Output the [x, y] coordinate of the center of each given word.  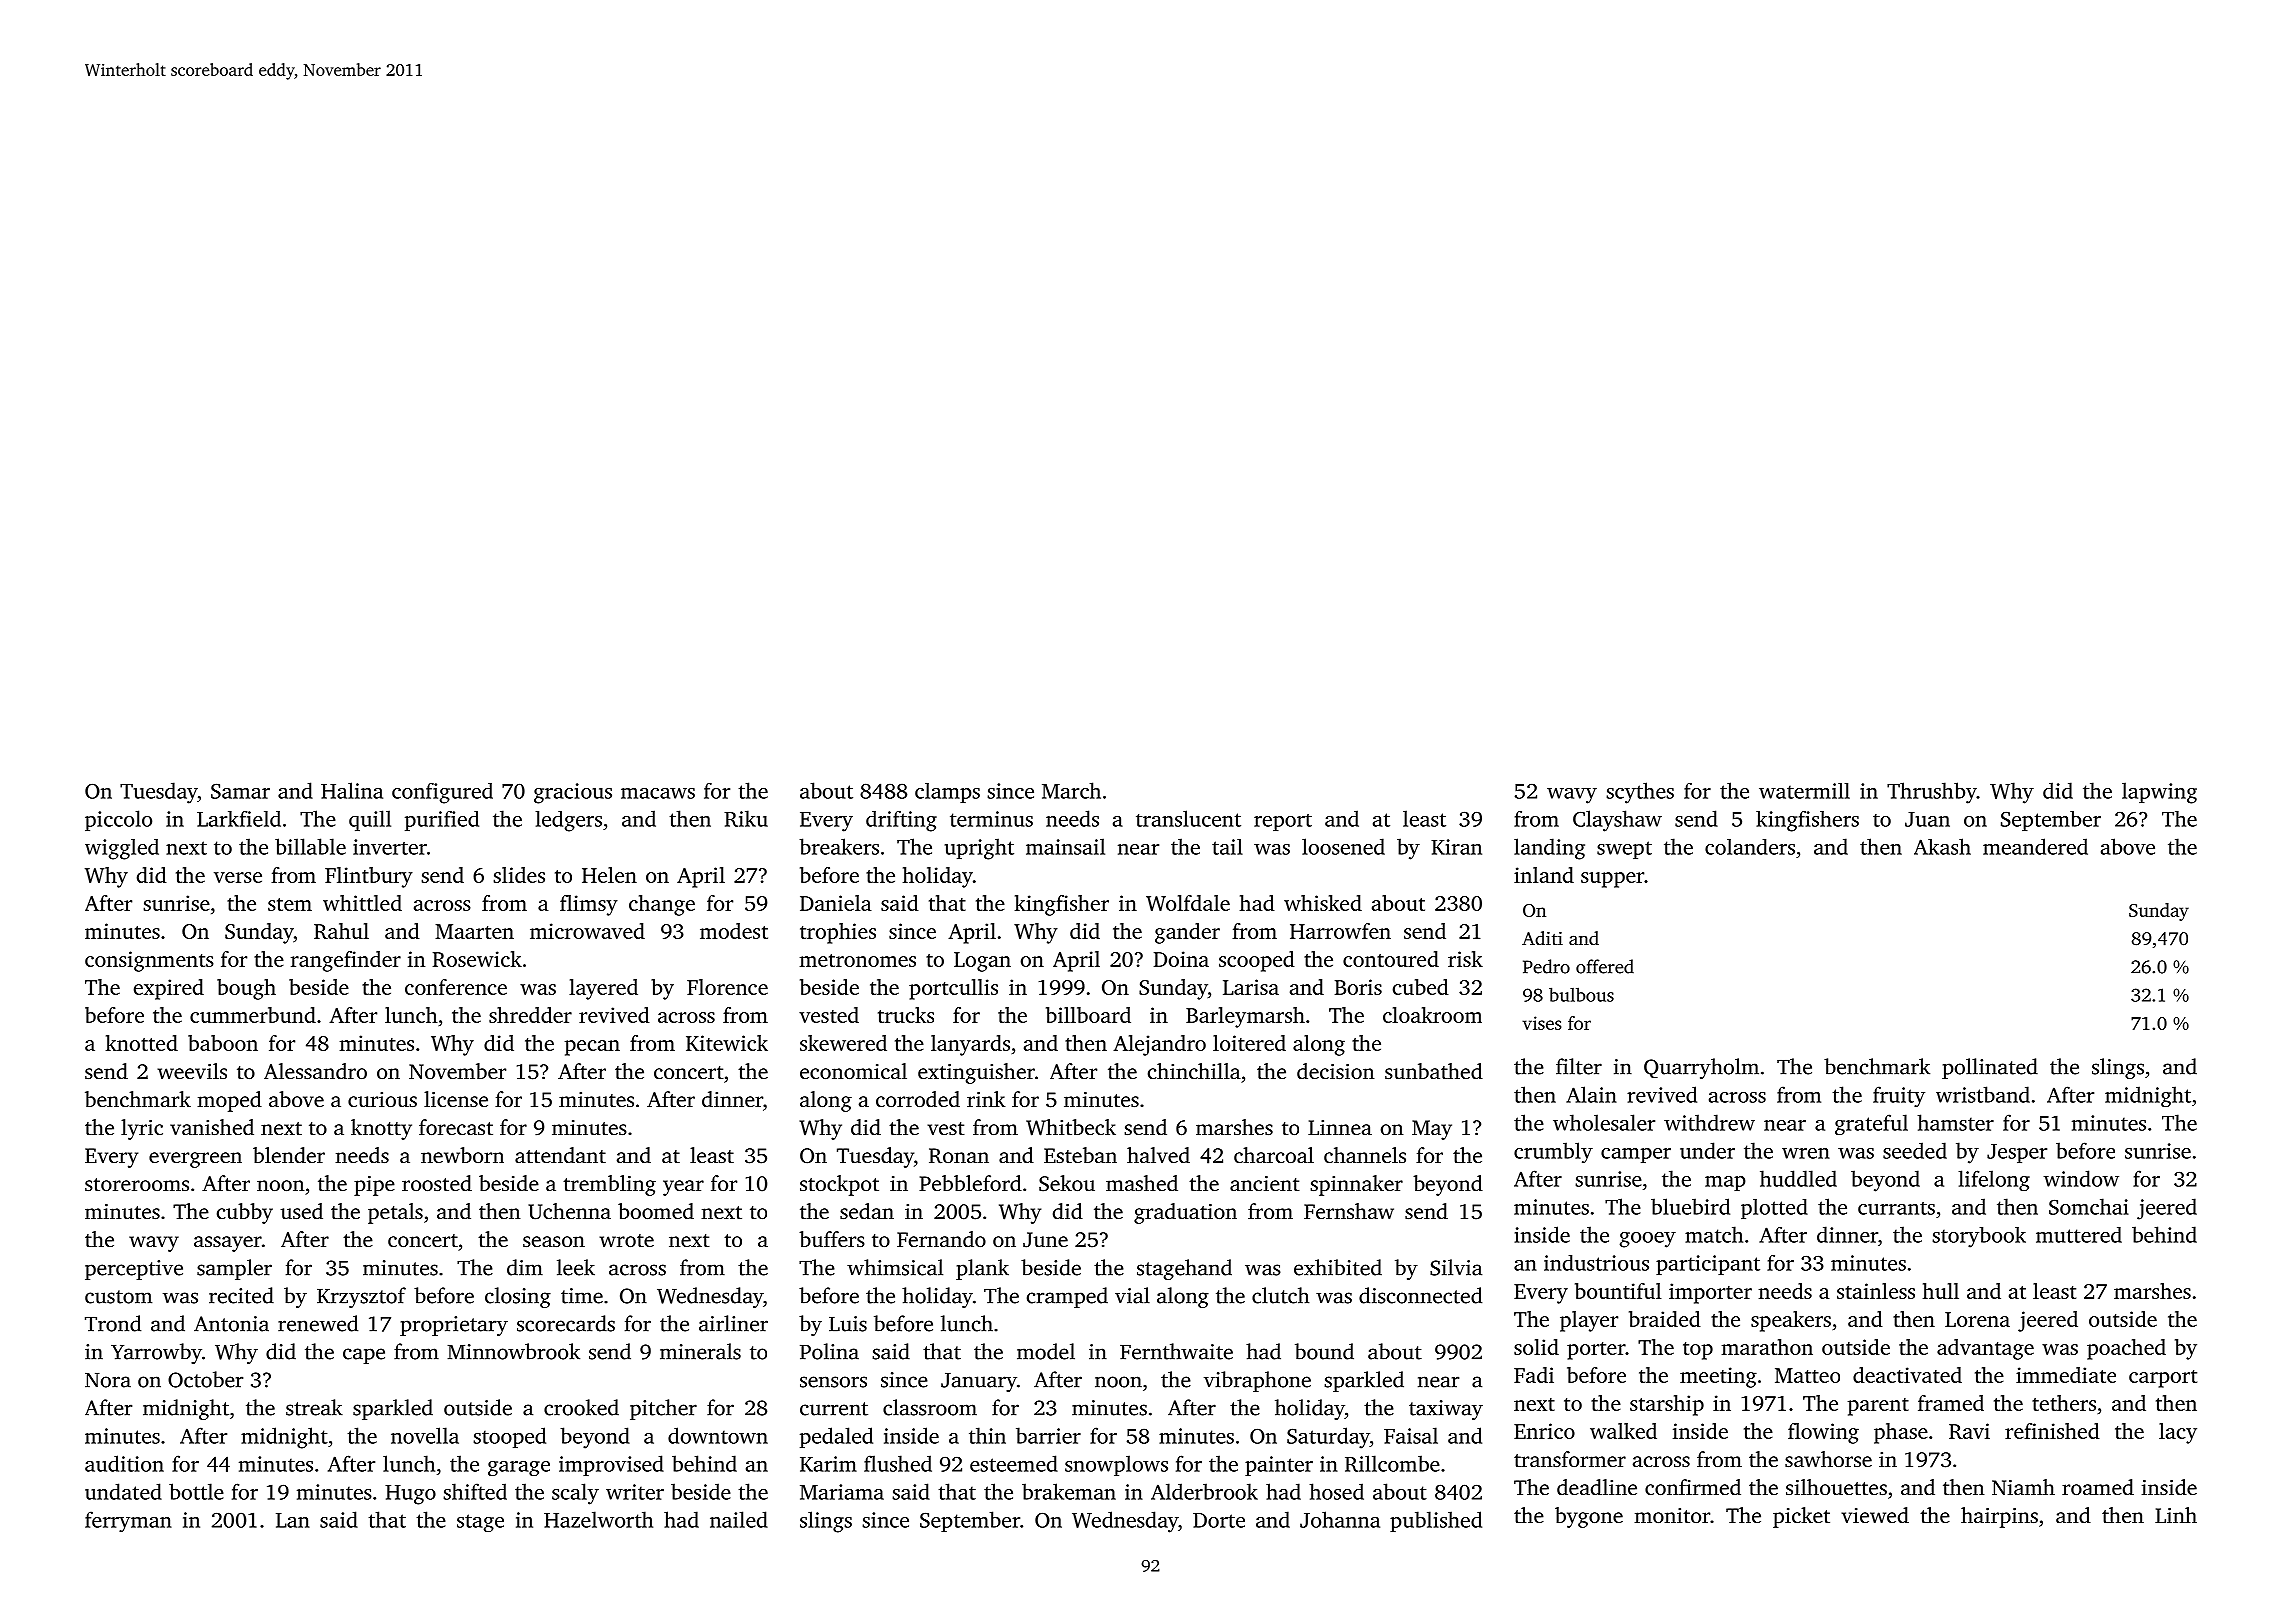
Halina [352, 790]
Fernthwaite [1176, 1351]
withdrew [1709, 1122]
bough [246, 989]
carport [2163, 1379]
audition [124, 1463]
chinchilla [1194, 1071]
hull [1941, 1291]
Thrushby [1932, 793]
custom [118, 1297]
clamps [947, 793]
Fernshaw [1349, 1211]
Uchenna [569, 1211]
